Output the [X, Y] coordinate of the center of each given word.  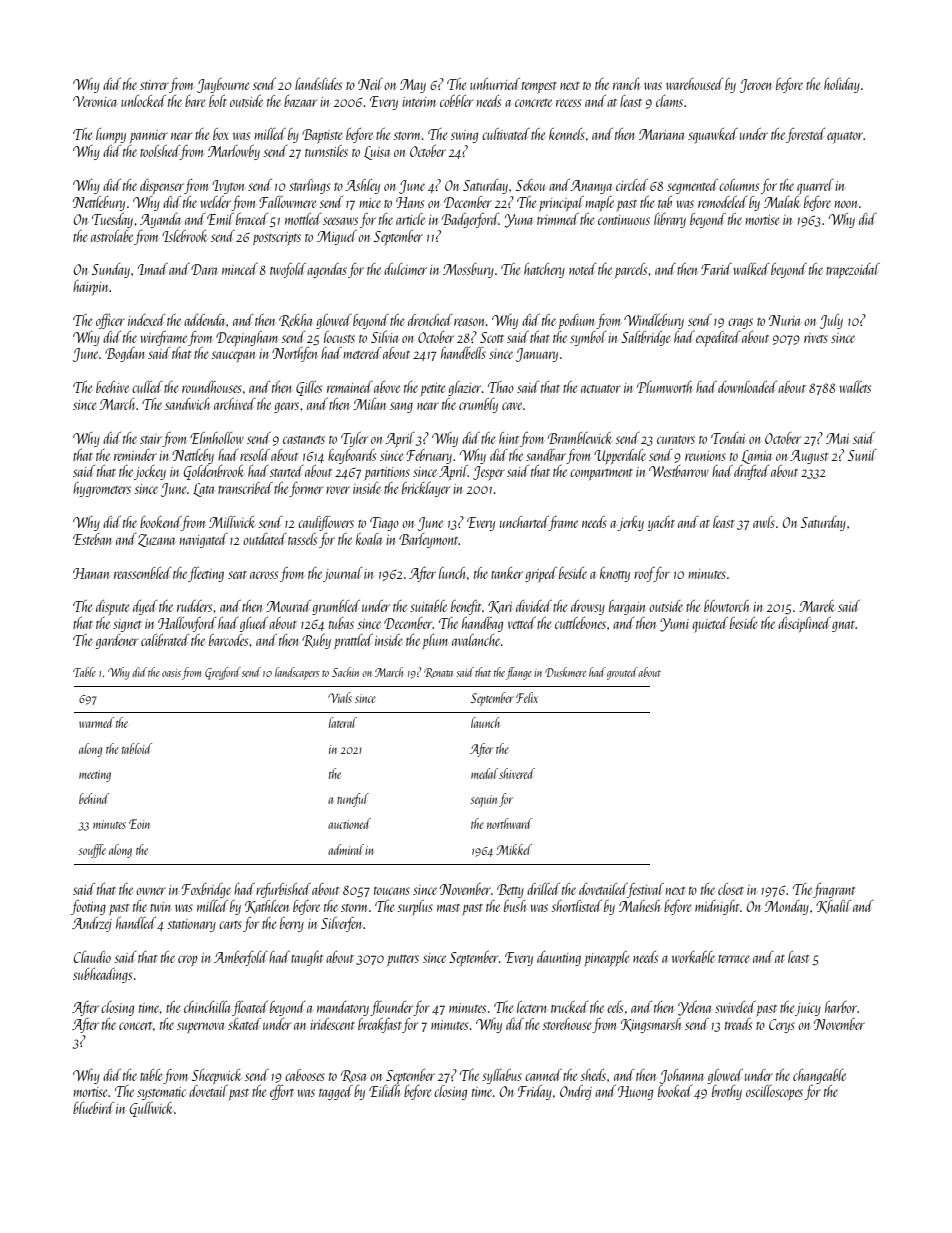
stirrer [154, 85]
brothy [727, 1092]
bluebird [93, 1108]
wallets [855, 387]
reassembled [143, 573]
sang [401, 407]
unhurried [495, 84]
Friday [535, 1092]
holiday [842, 85]
